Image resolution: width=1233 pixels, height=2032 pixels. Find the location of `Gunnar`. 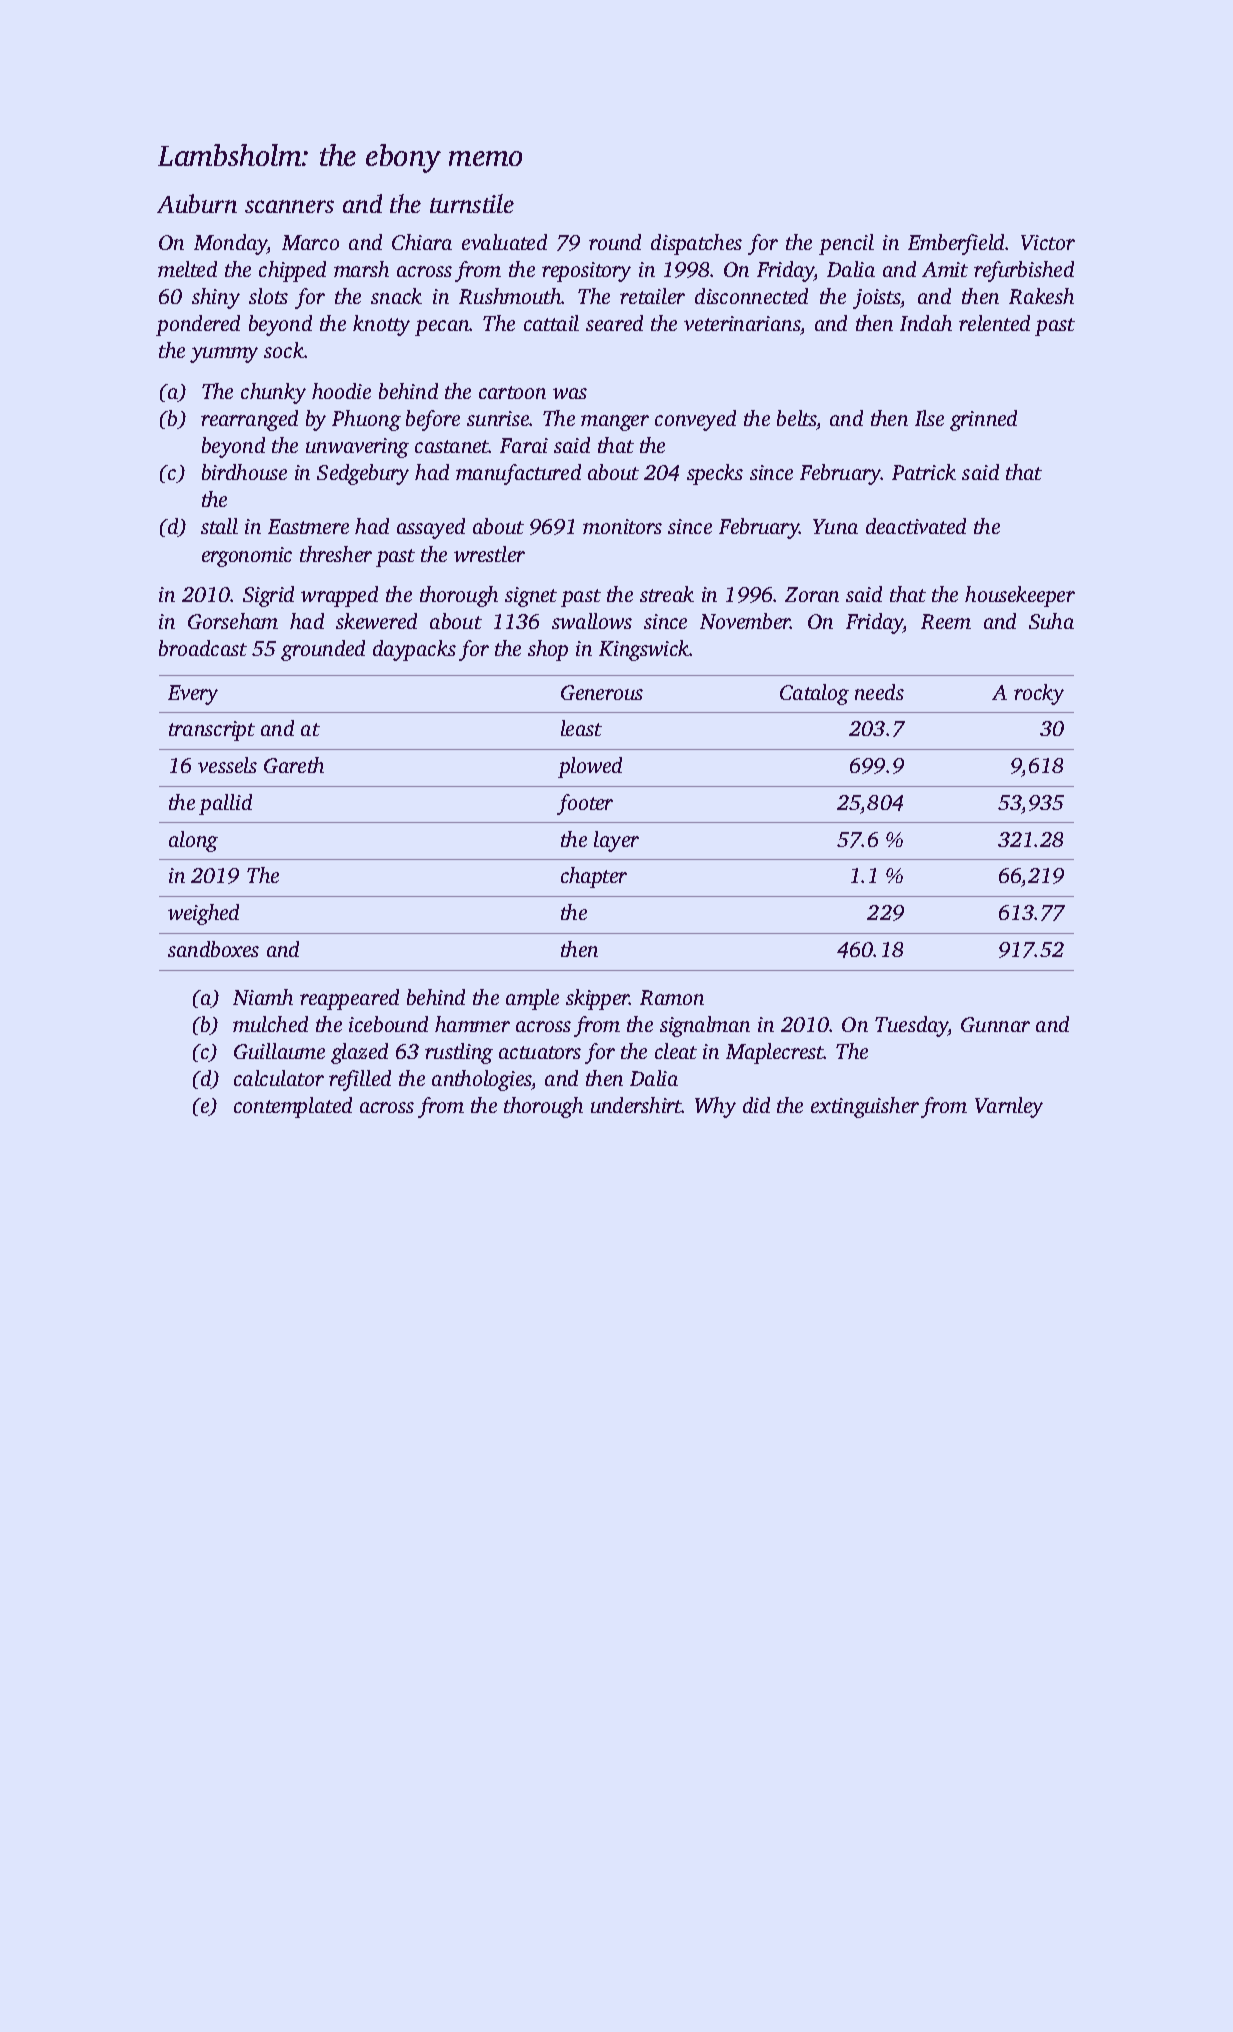

Gunnar is located at coordinates (995, 1024).
